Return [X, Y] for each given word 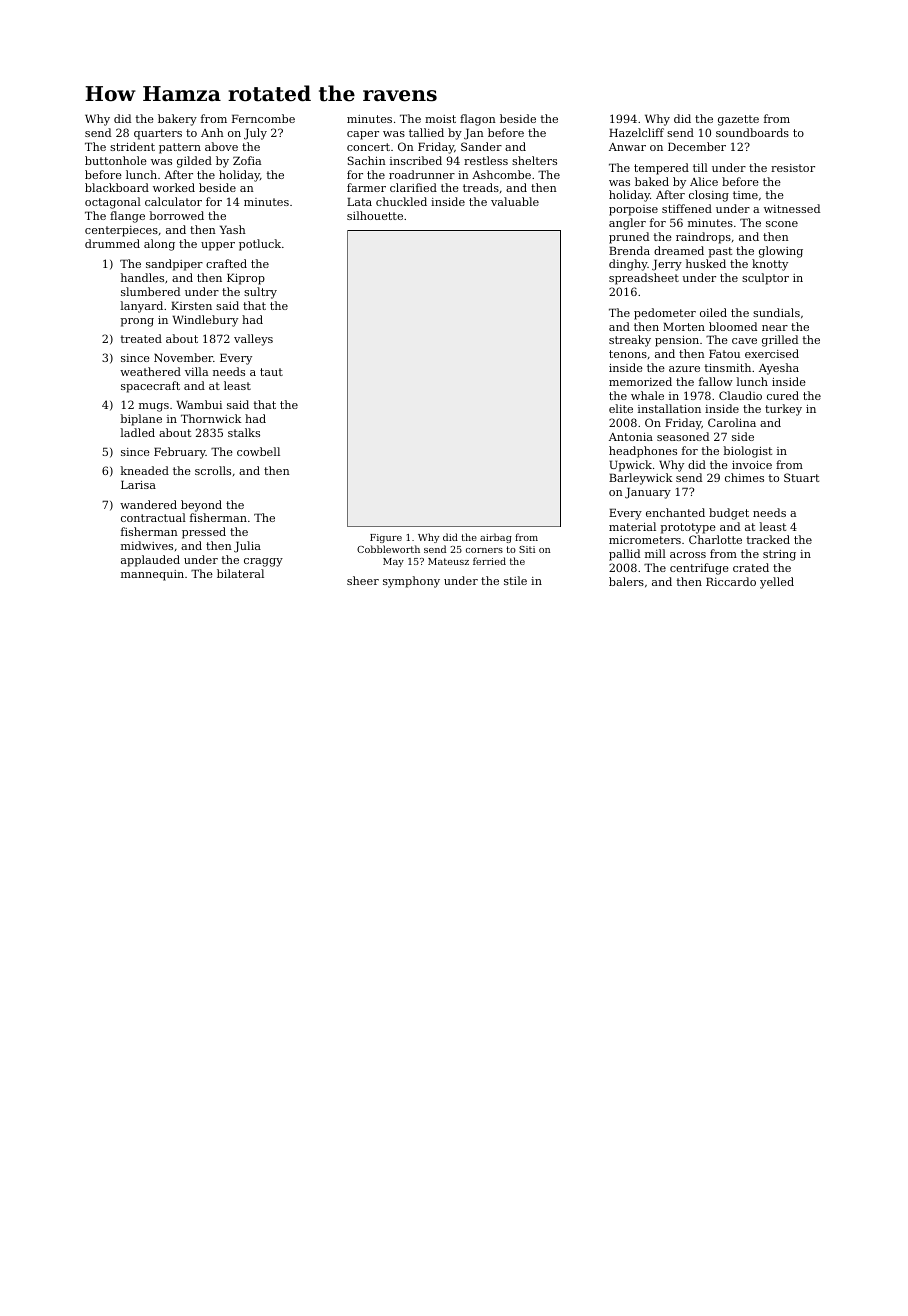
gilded [194, 162]
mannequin [152, 575]
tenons [628, 354]
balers [626, 581]
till [700, 167]
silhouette [375, 215]
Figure [386, 538]
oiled [713, 312]
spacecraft [150, 387]
